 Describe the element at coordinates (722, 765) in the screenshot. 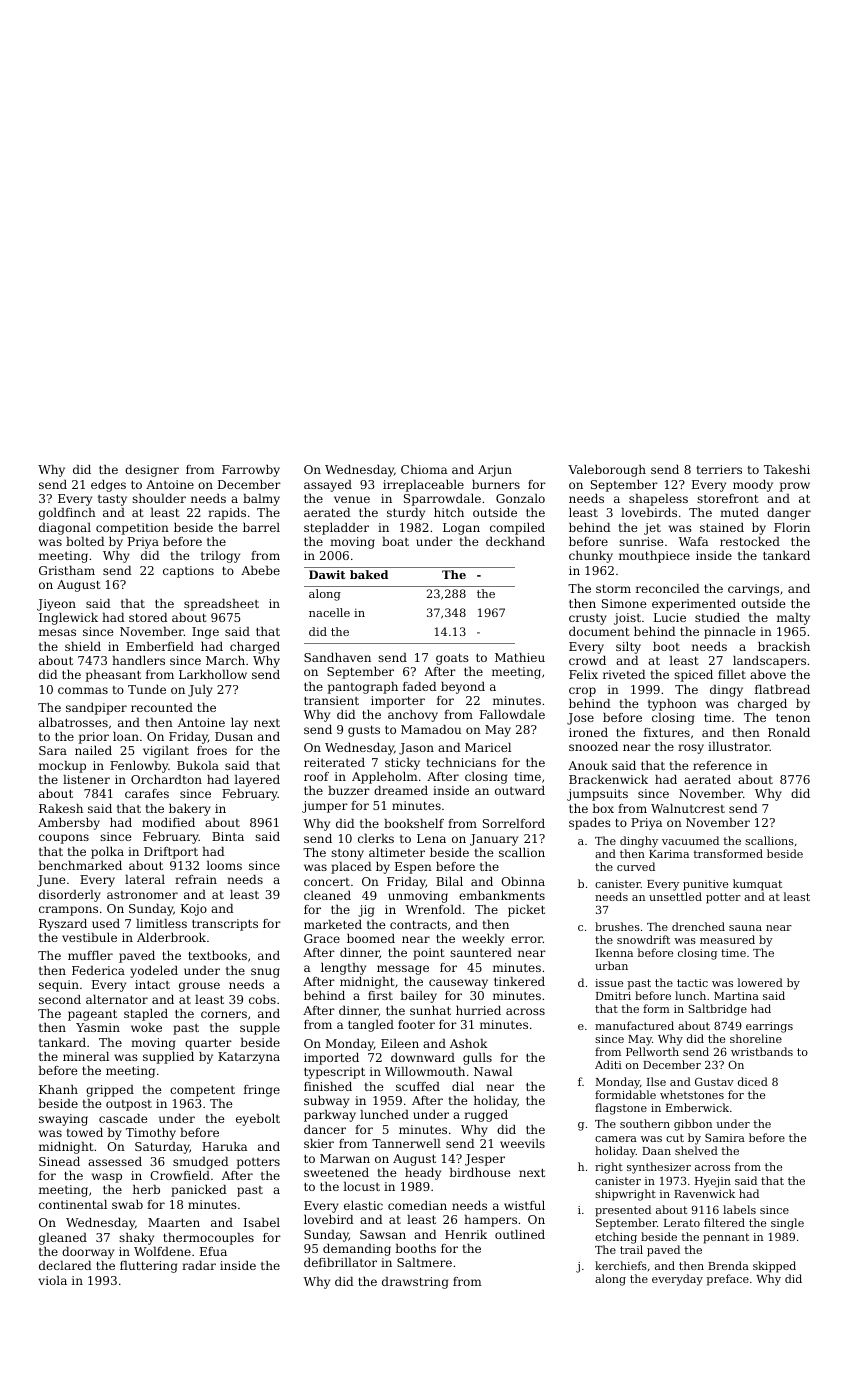

I see `reference` at that location.
